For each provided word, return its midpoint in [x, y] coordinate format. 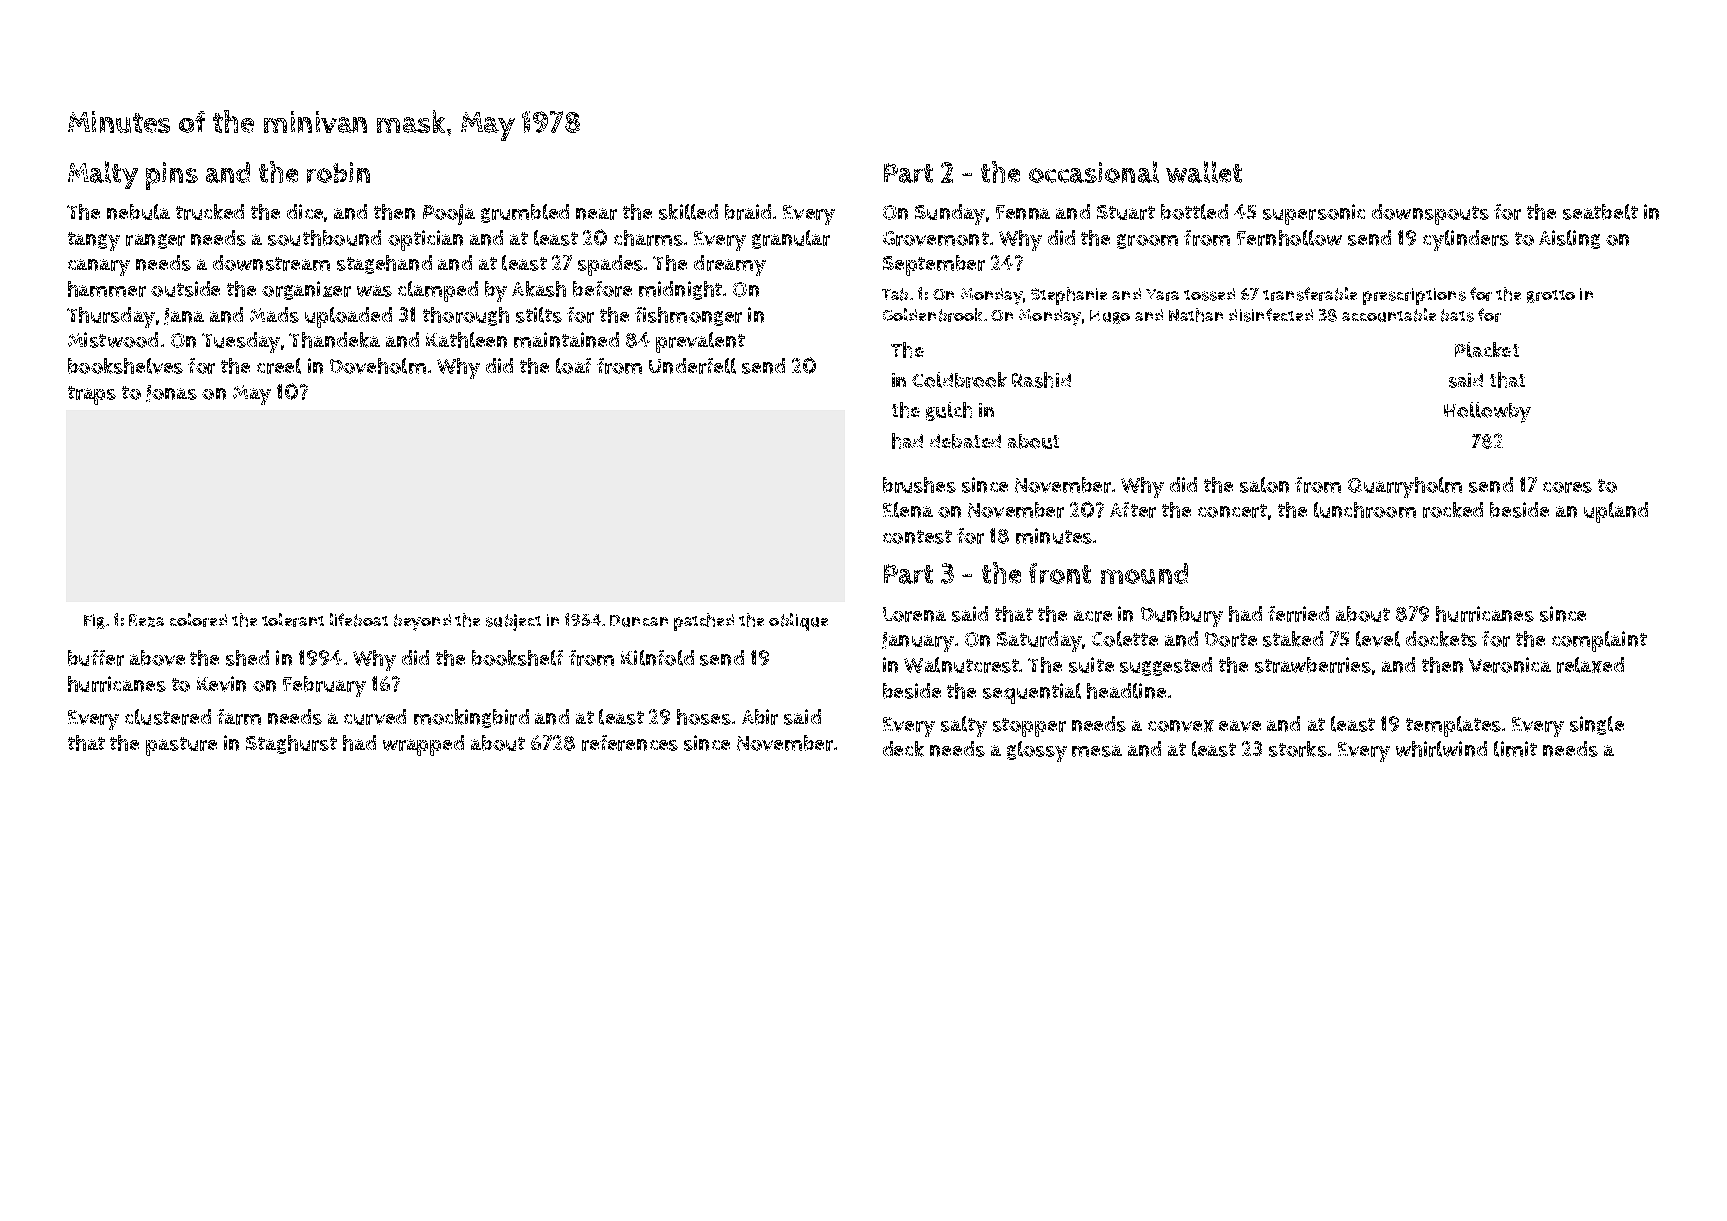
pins [172, 176]
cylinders [1466, 240]
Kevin [221, 684]
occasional [1094, 172]
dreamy [730, 265]
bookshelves [125, 366]
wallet [1204, 172]
